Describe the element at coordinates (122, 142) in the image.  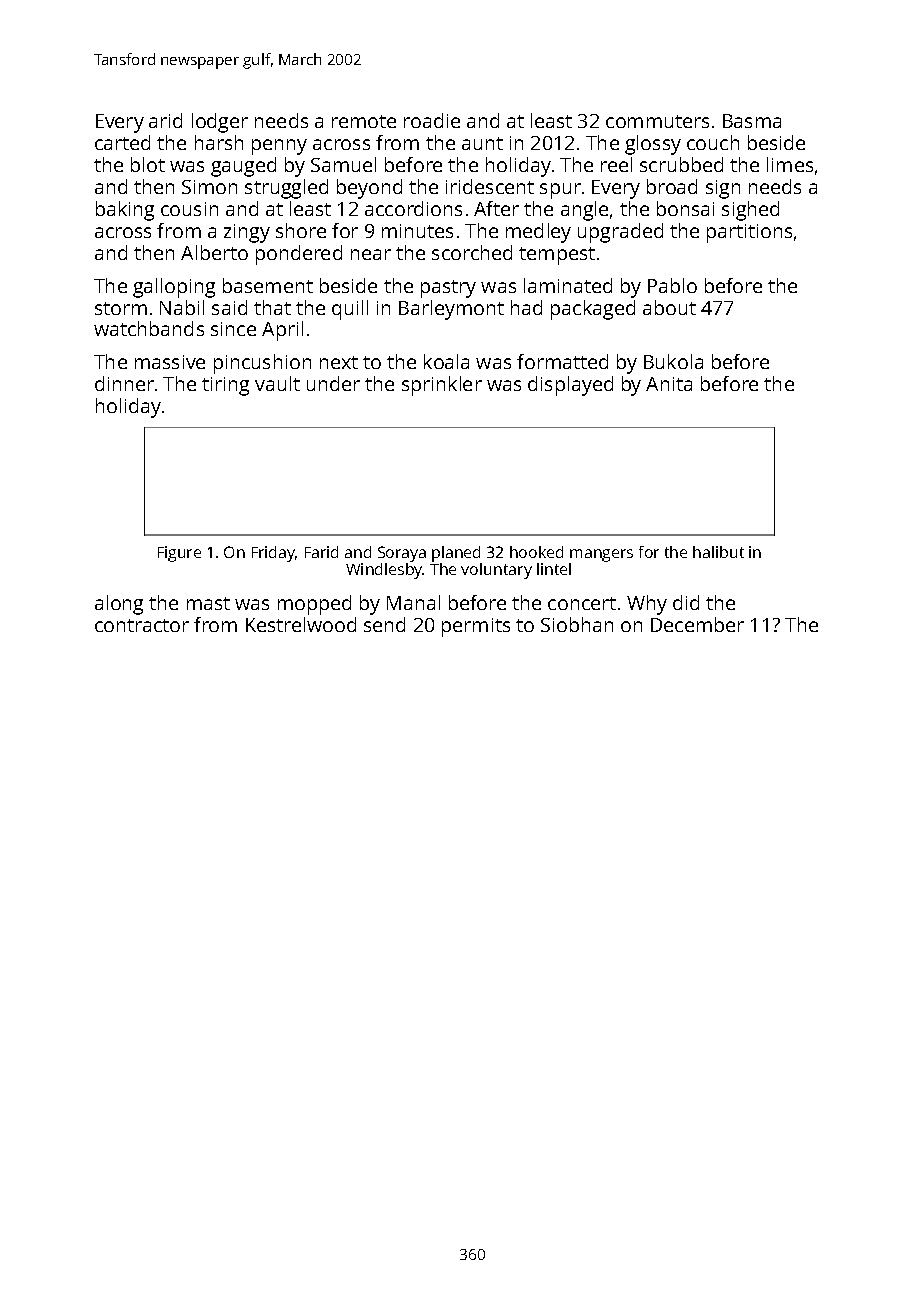
I see `carted` at that location.
